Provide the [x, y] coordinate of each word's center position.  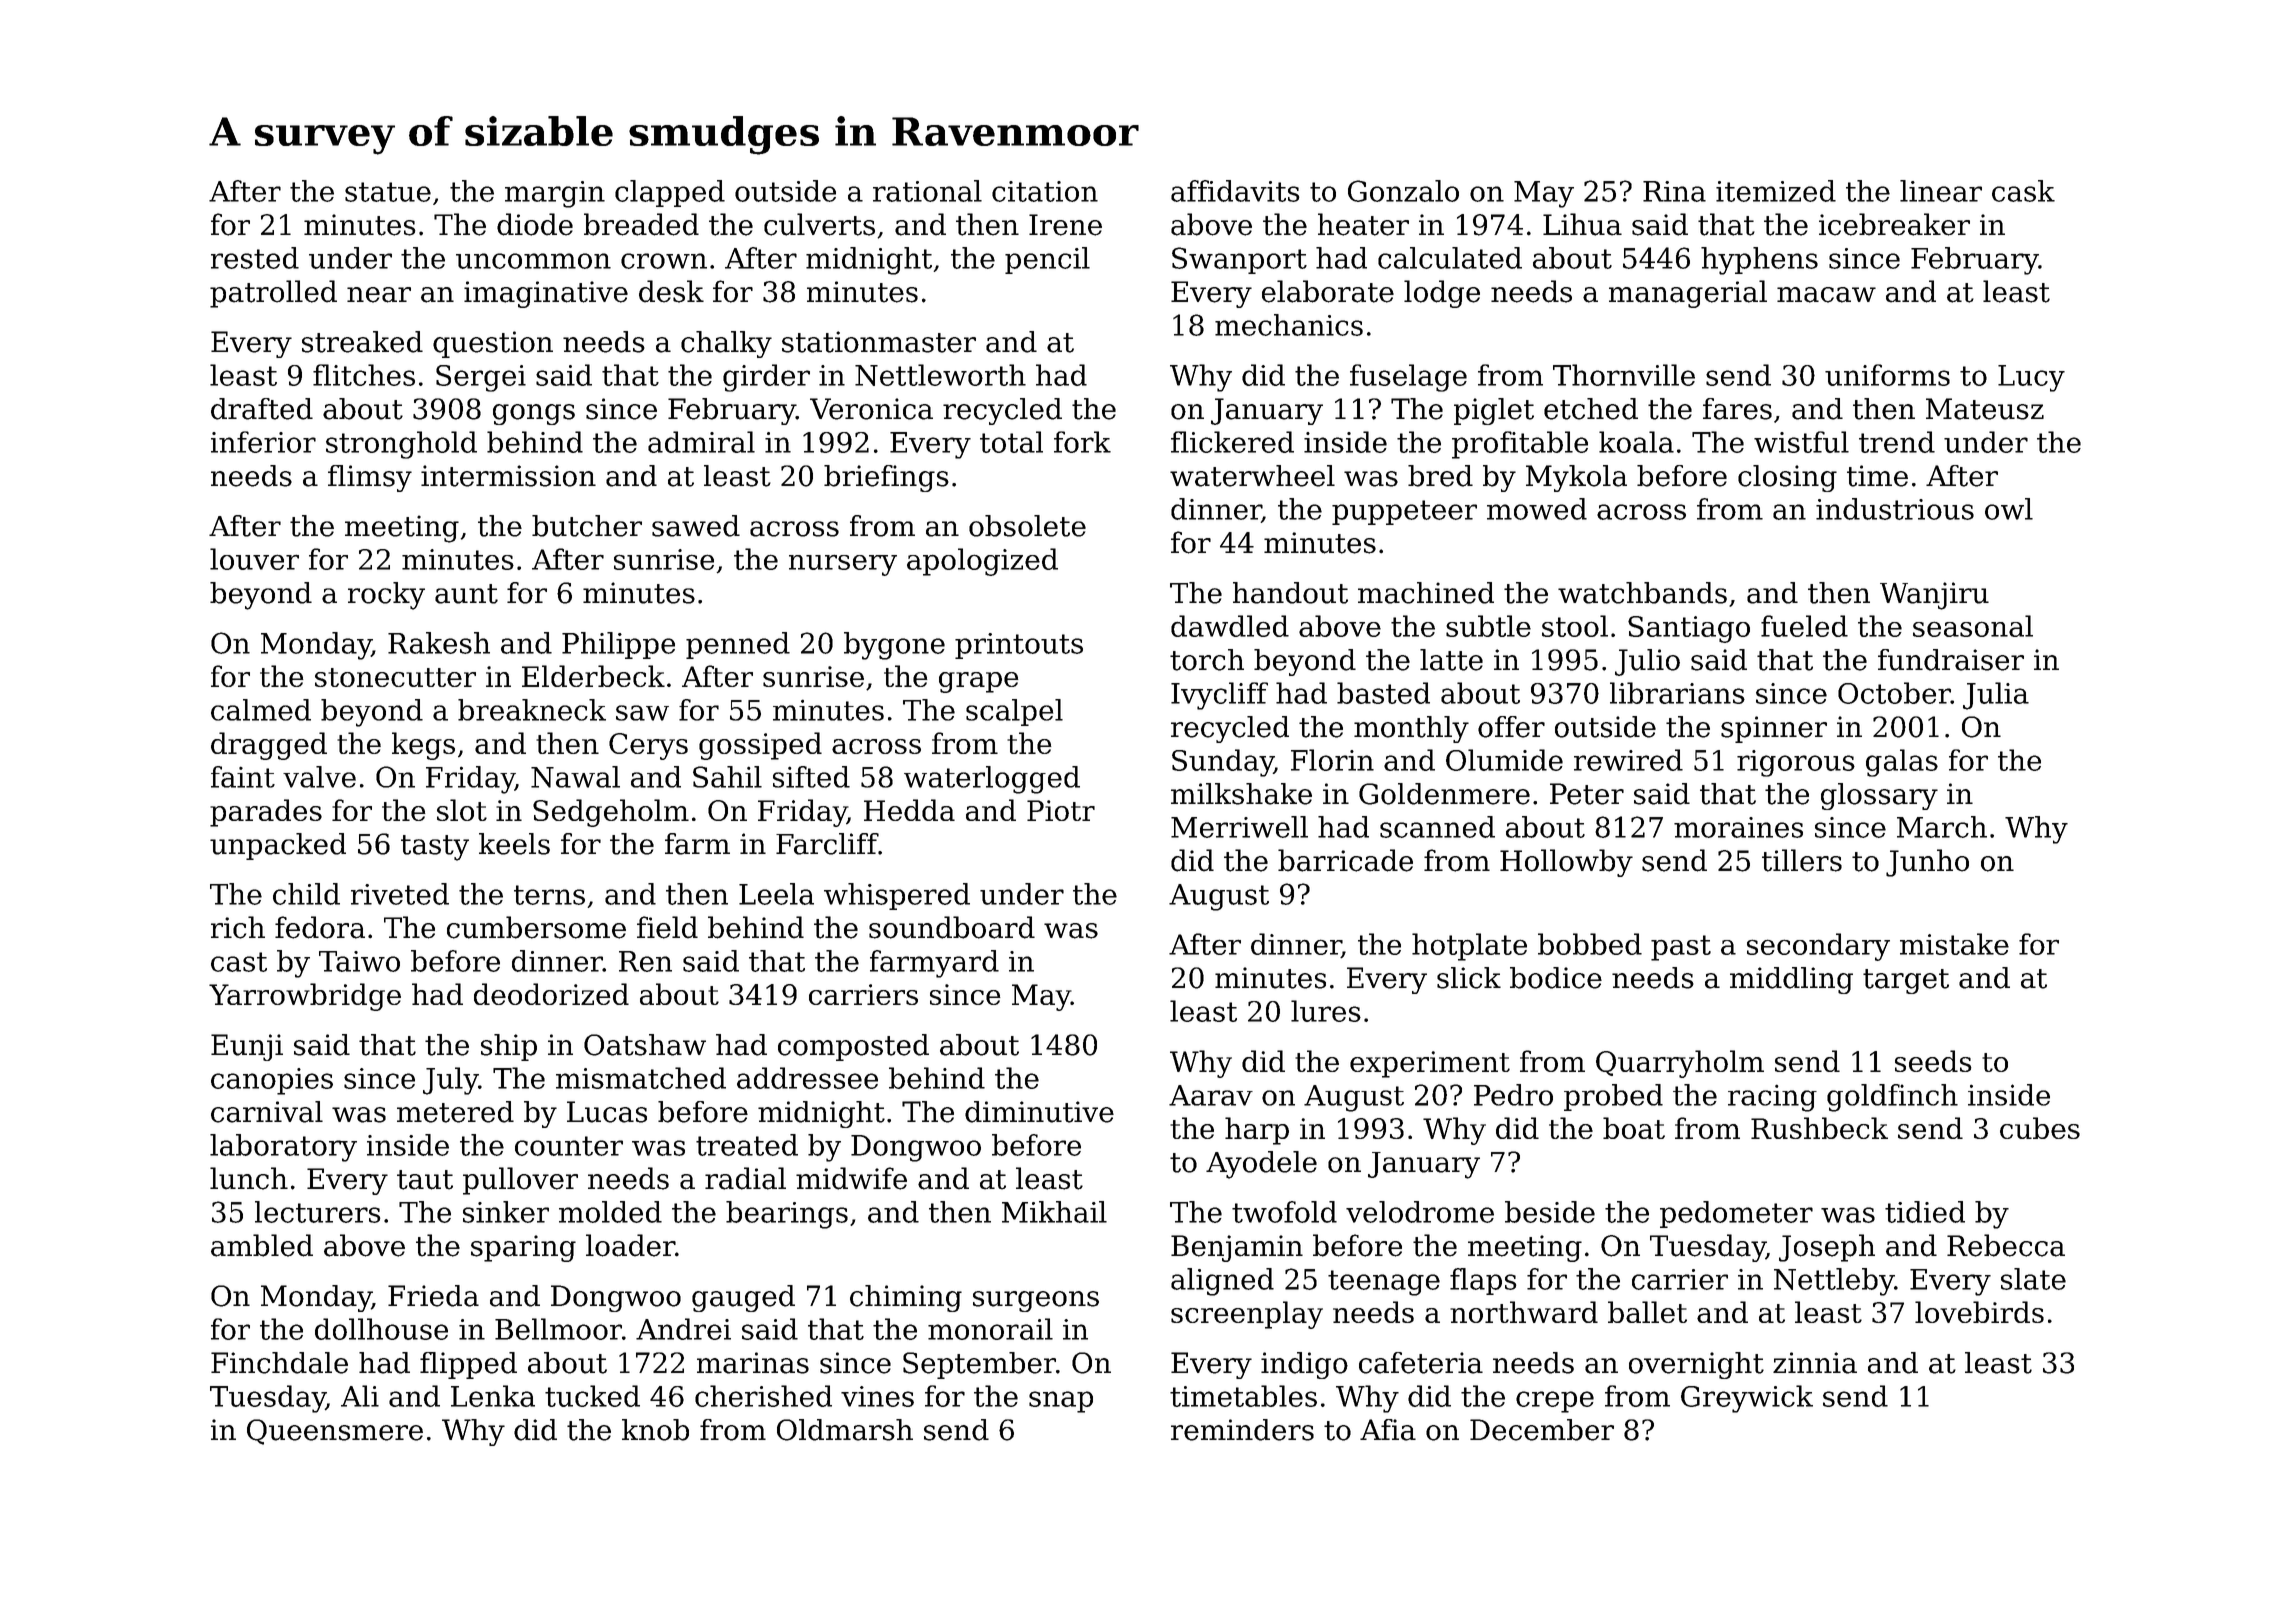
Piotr [1061, 810]
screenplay [1247, 1315]
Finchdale [279, 1363]
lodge [1442, 294]
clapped [670, 193]
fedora [320, 927]
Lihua [1582, 224]
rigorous [1796, 763]
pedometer [1736, 1214]
